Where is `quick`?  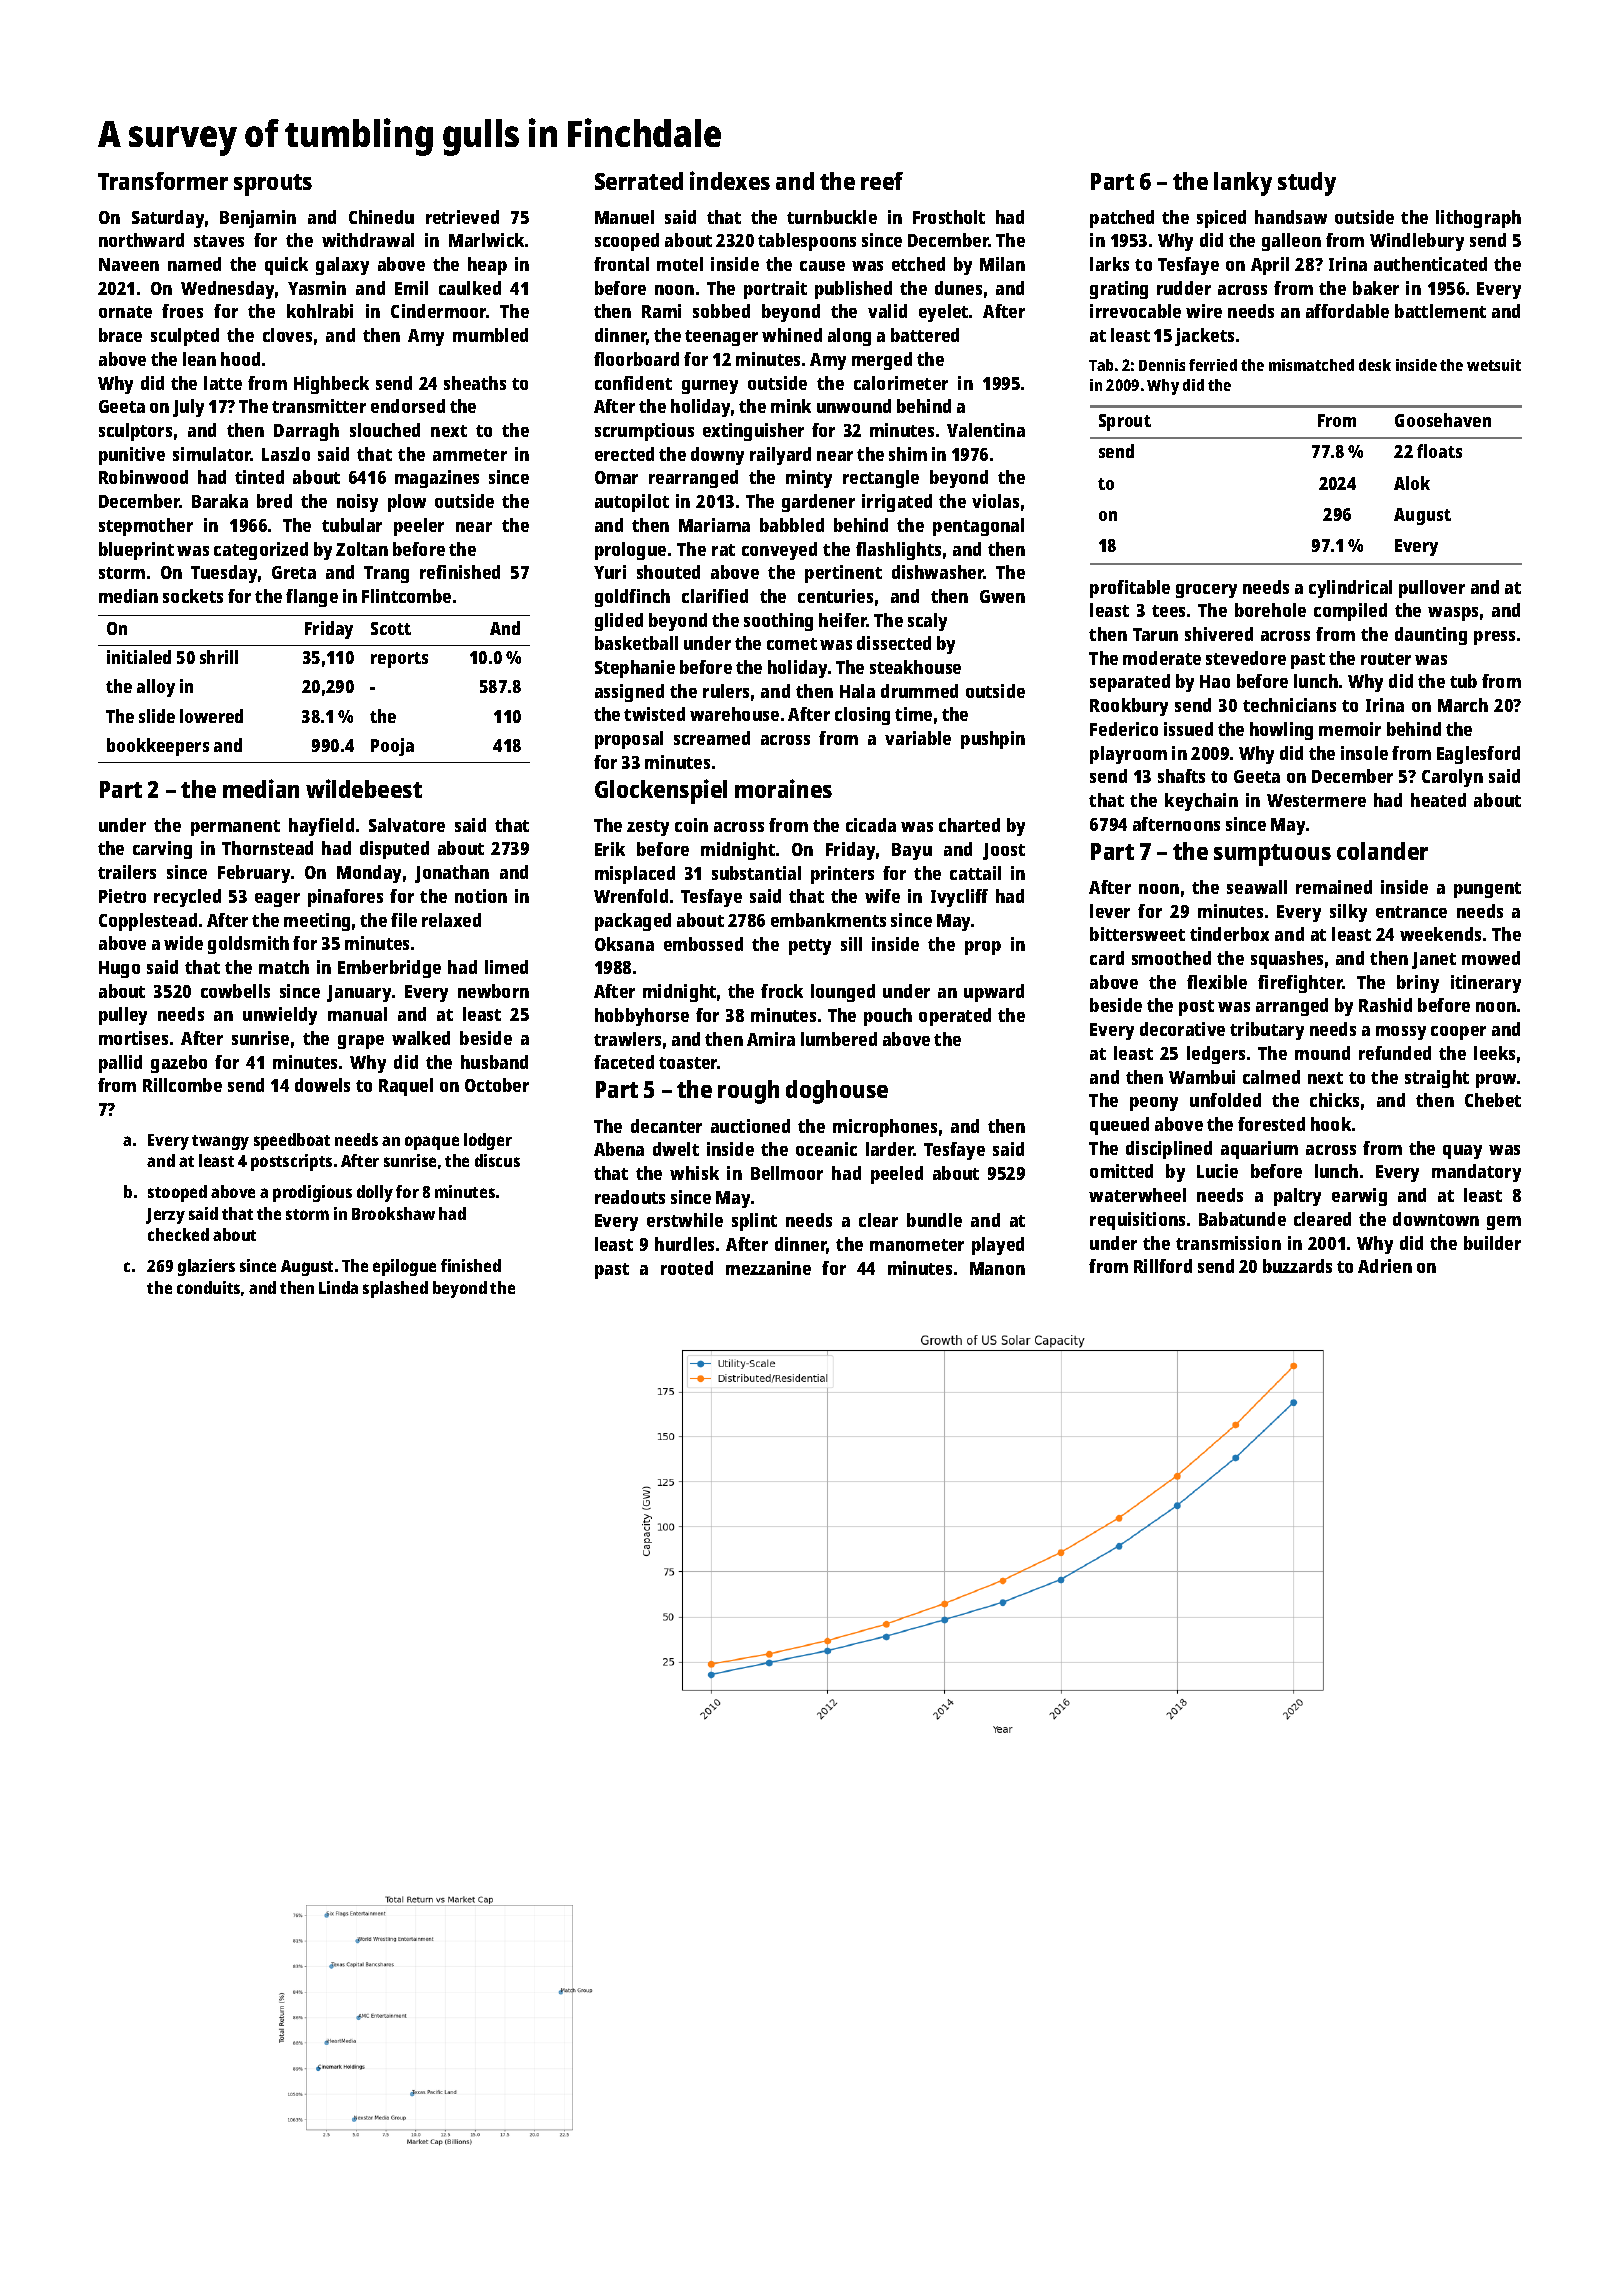
quick is located at coordinates (286, 266).
